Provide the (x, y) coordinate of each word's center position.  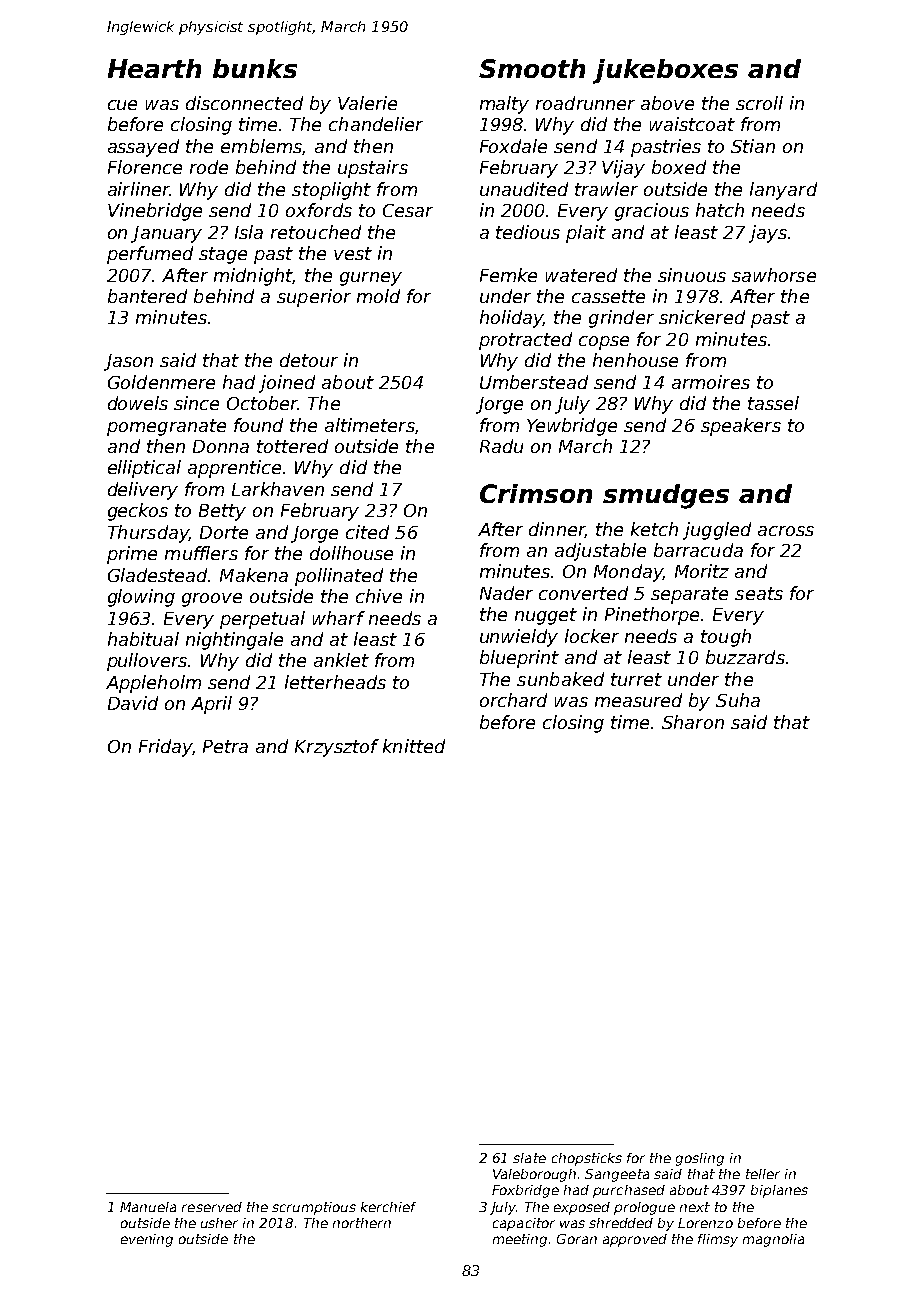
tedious (528, 232)
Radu (501, 446)
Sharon (693, 722)
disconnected (244, 103)
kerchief (388, 1207)
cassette (608, 296)
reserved (212, 1207)
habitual (143, 639)
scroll (759, 103)
